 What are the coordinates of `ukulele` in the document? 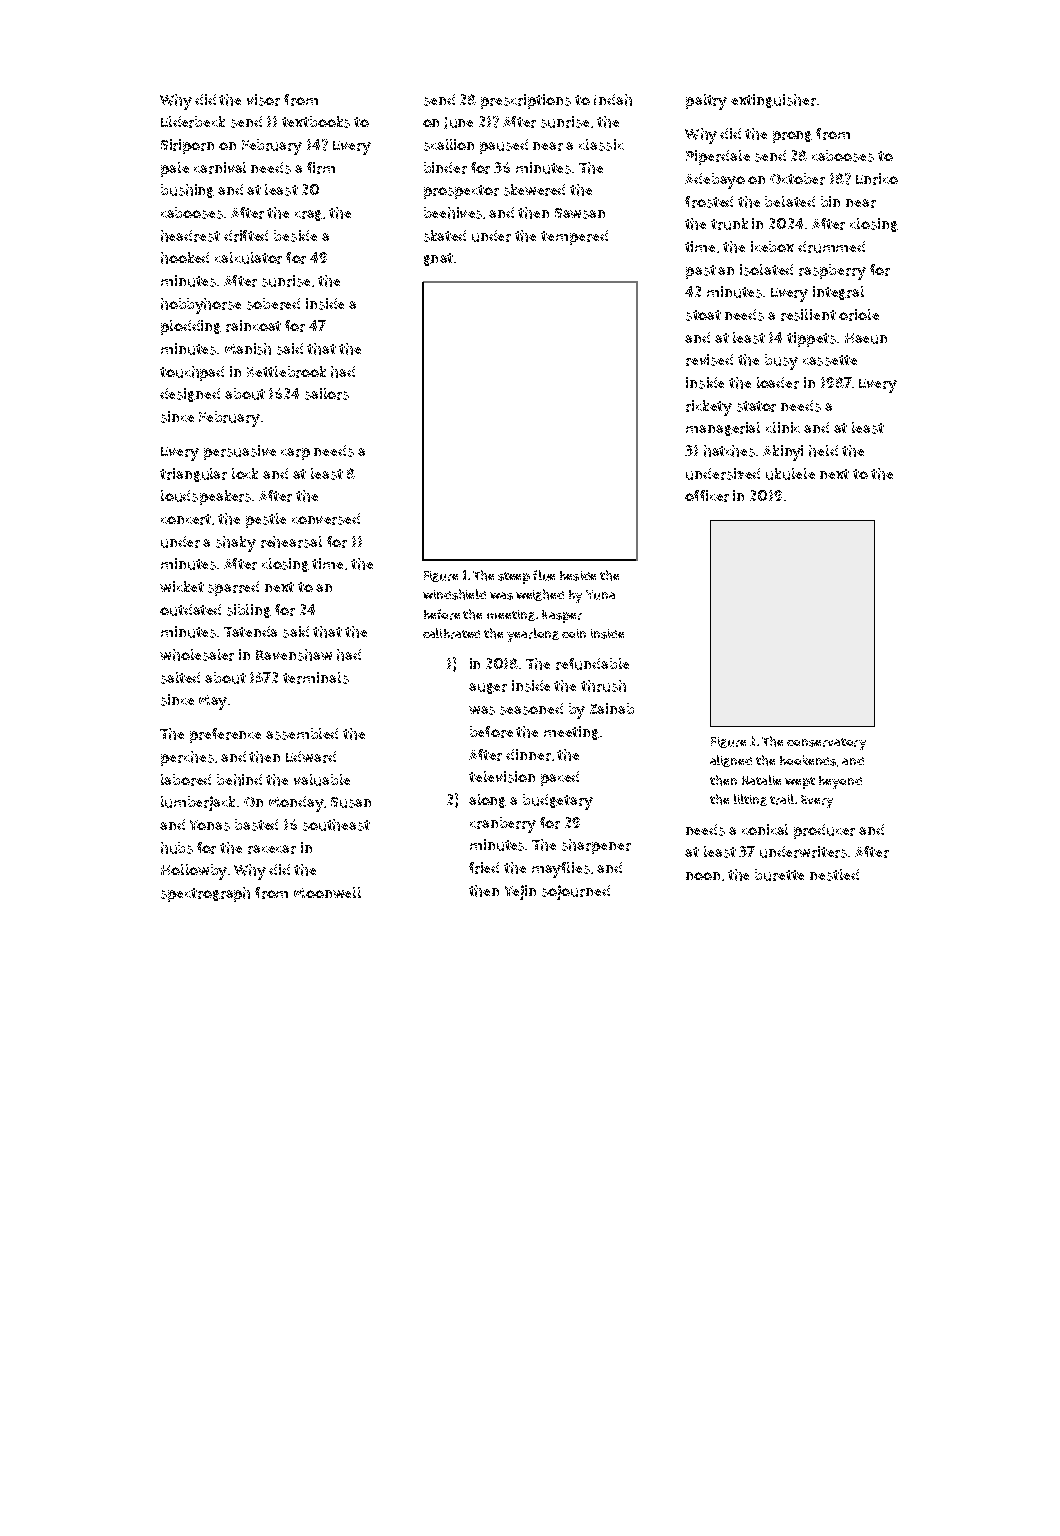 It's located at (790, 474).
